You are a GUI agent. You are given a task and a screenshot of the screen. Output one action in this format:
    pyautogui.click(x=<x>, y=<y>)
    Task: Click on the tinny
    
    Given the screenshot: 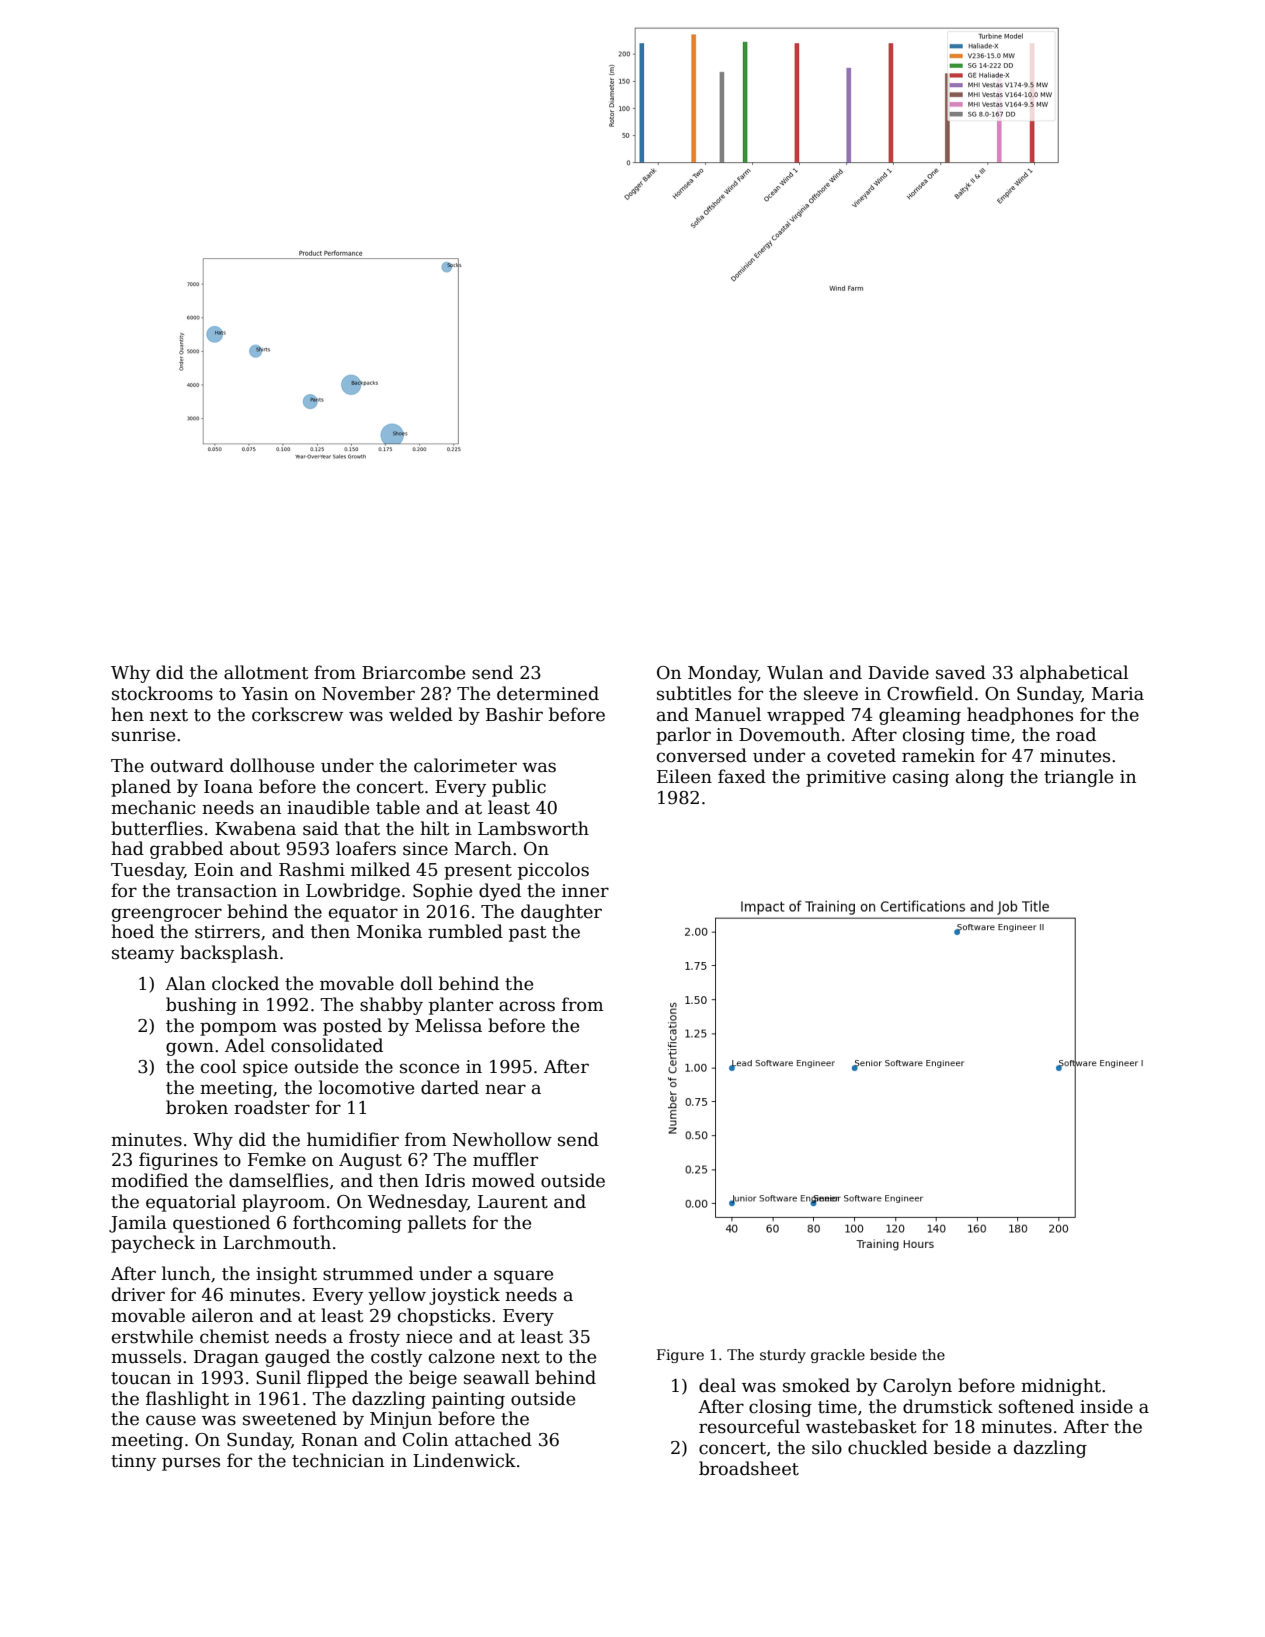 What is the action you would take?
    pyautogui.click(x=133, y=1462)
